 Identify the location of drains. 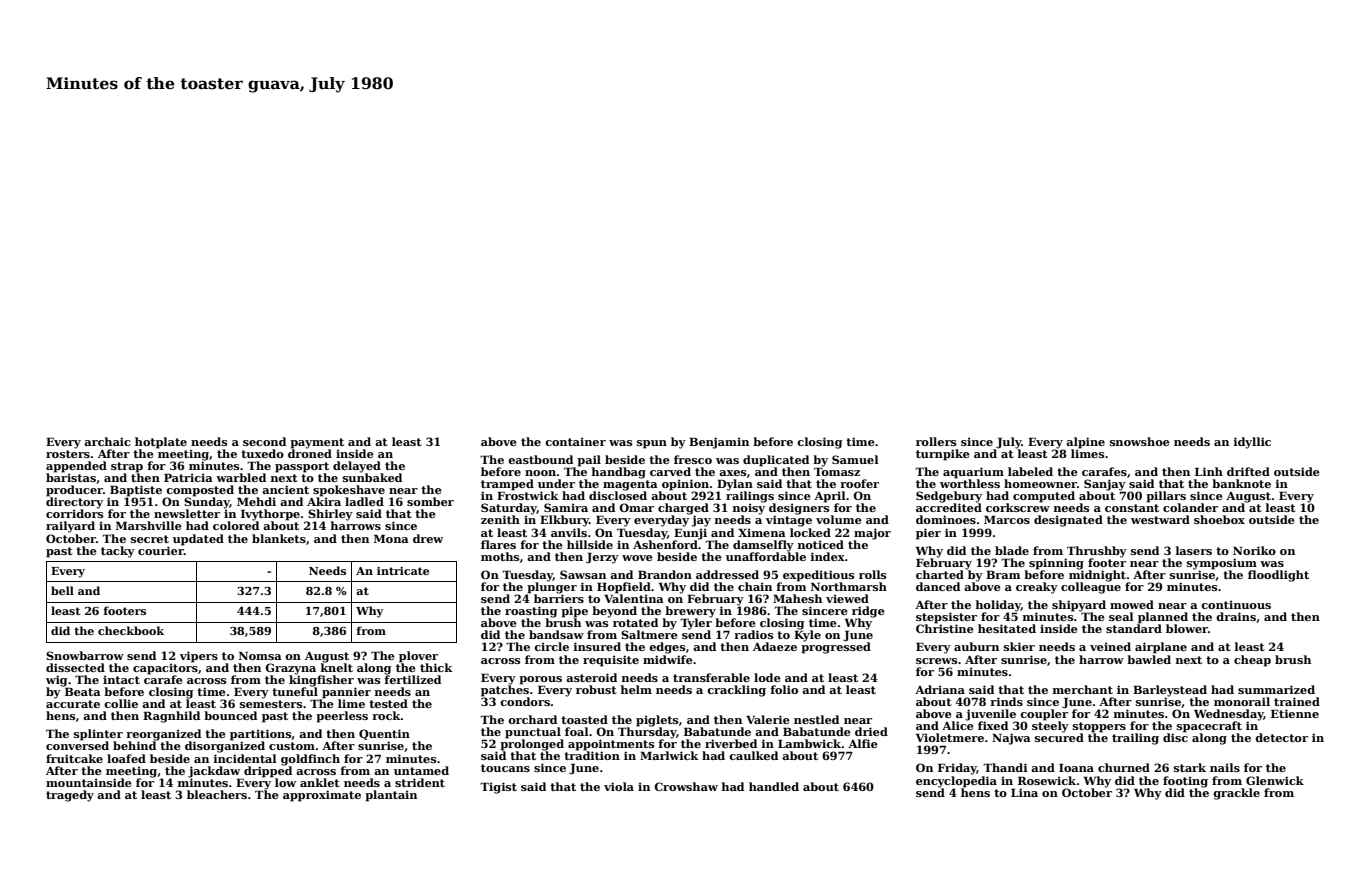
(1236, 616).
